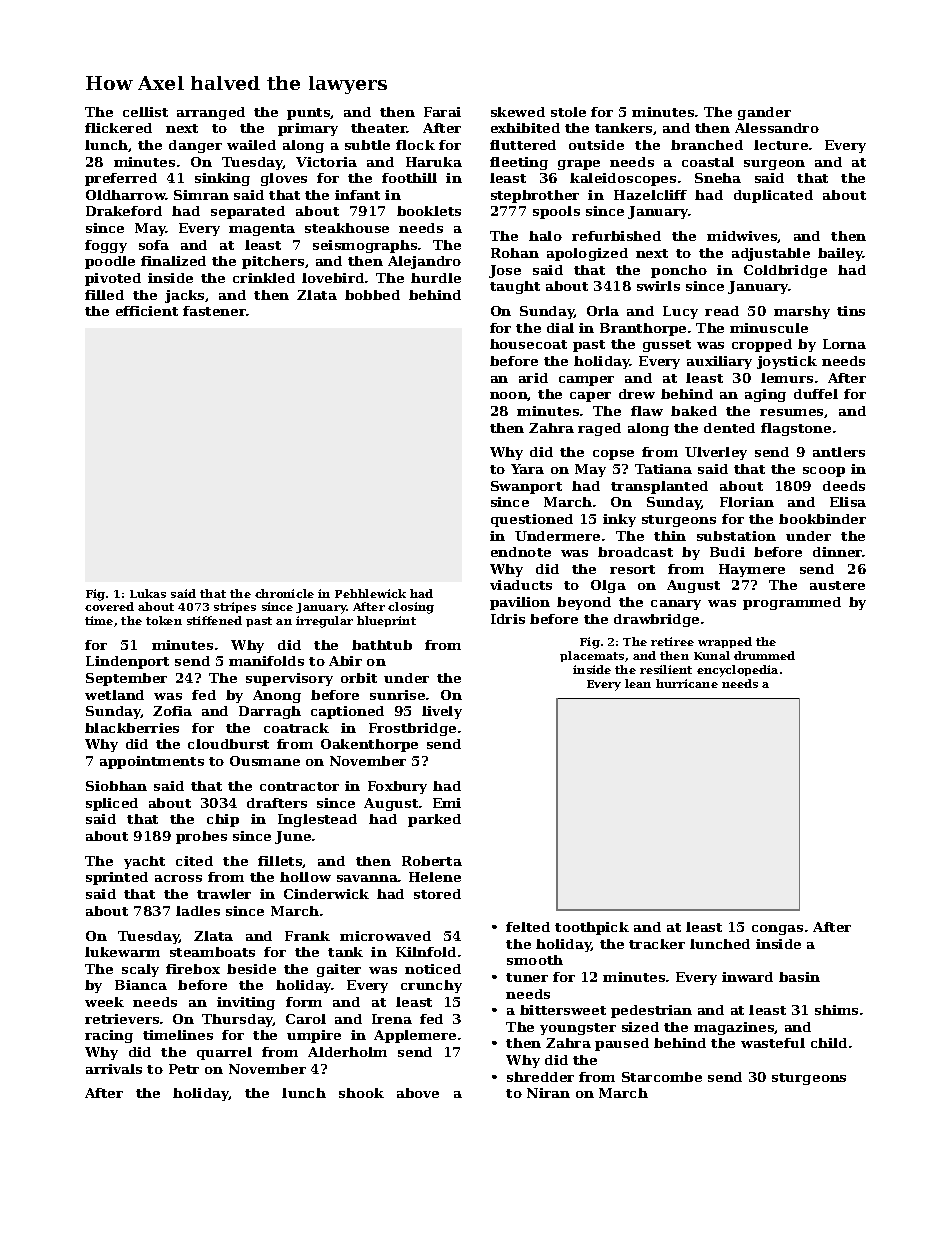  I want to click on Petr, so click(184, 1069).
